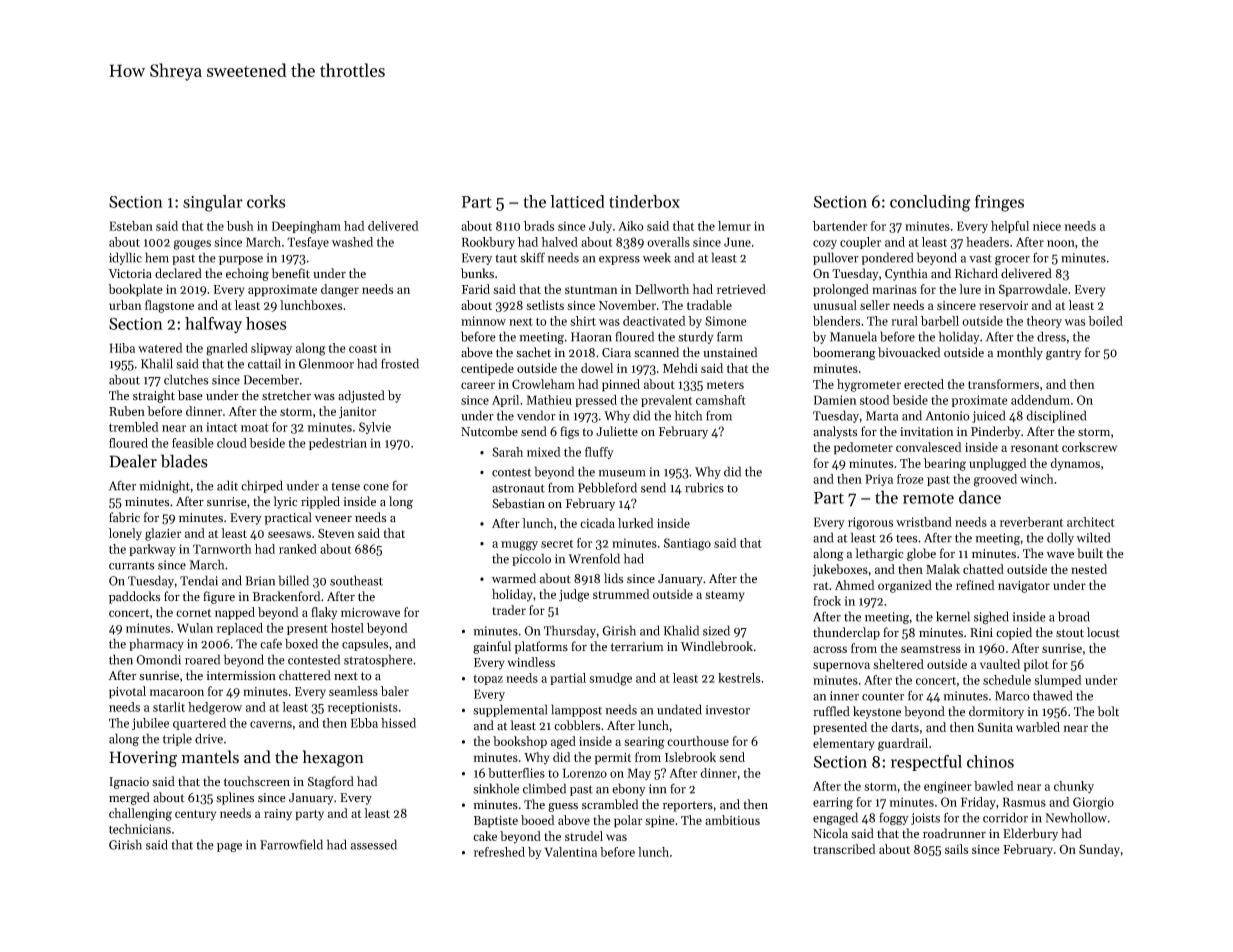 Image resolution: width=1233 pixels, height=952 pixels. Describe the element at coordinates (374, 844) in the screenshot. I see `assessed` at that location.
